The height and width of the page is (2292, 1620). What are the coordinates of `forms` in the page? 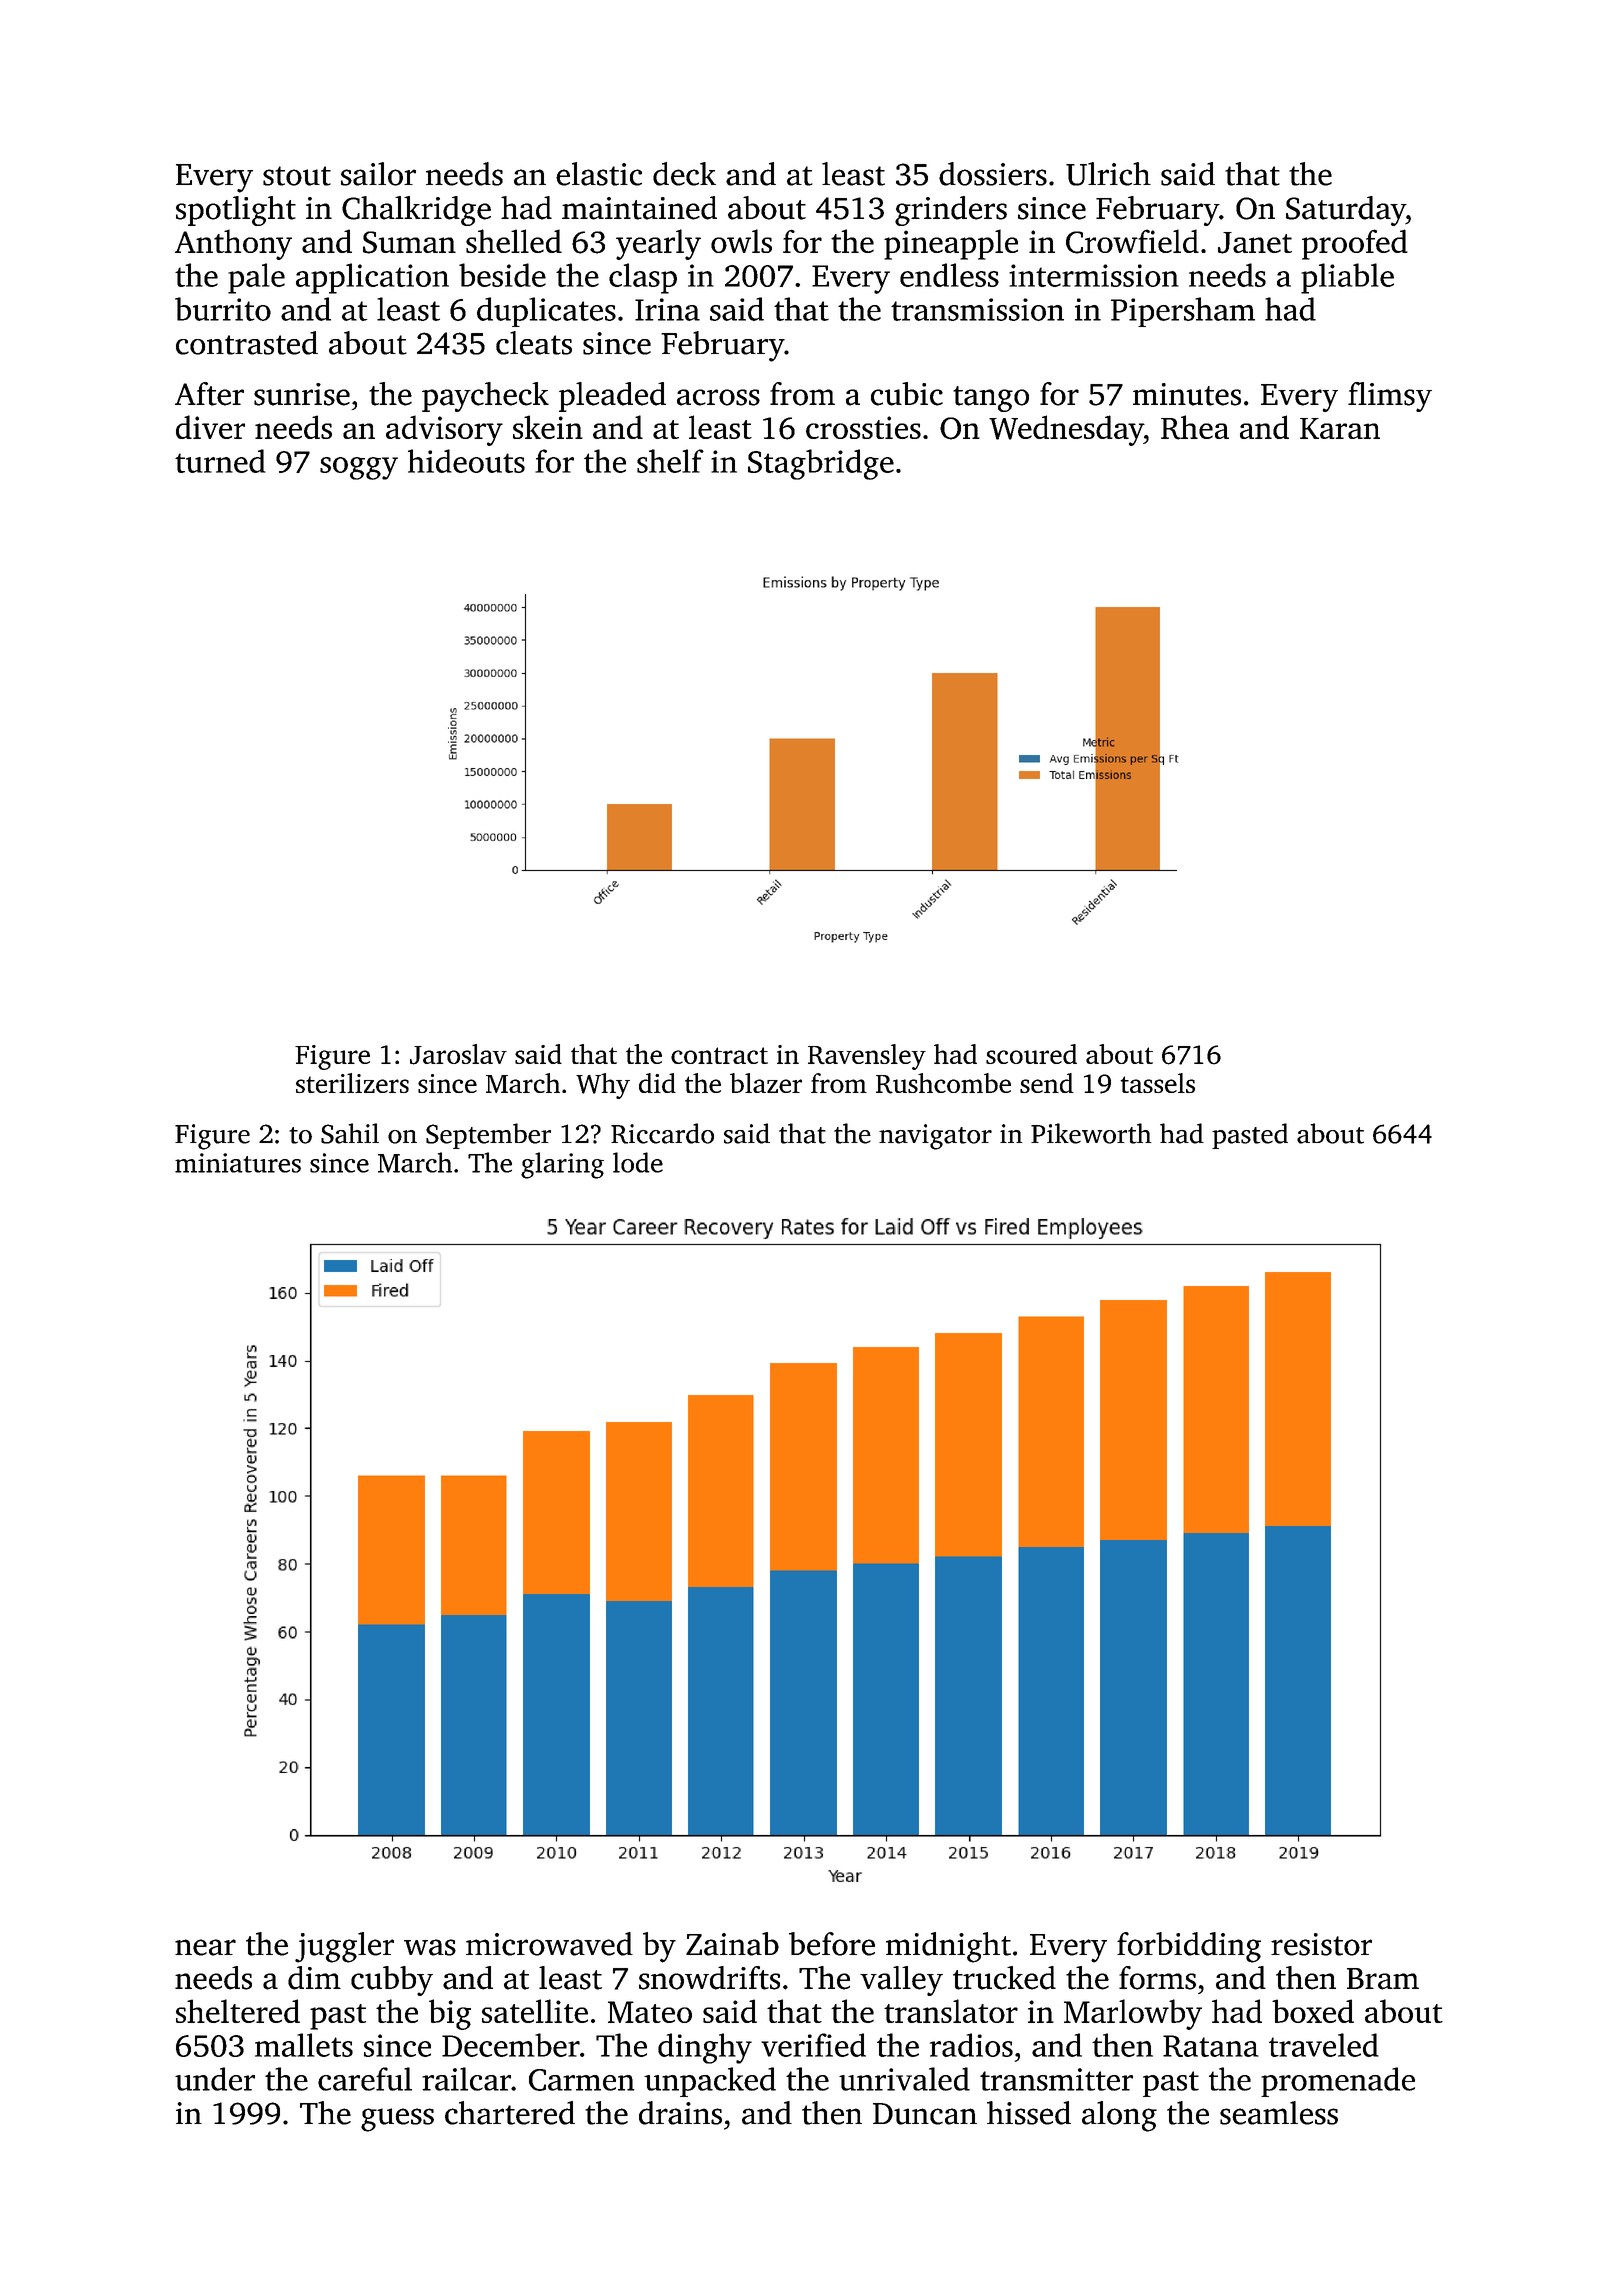 It's located at (1157, 1978).
